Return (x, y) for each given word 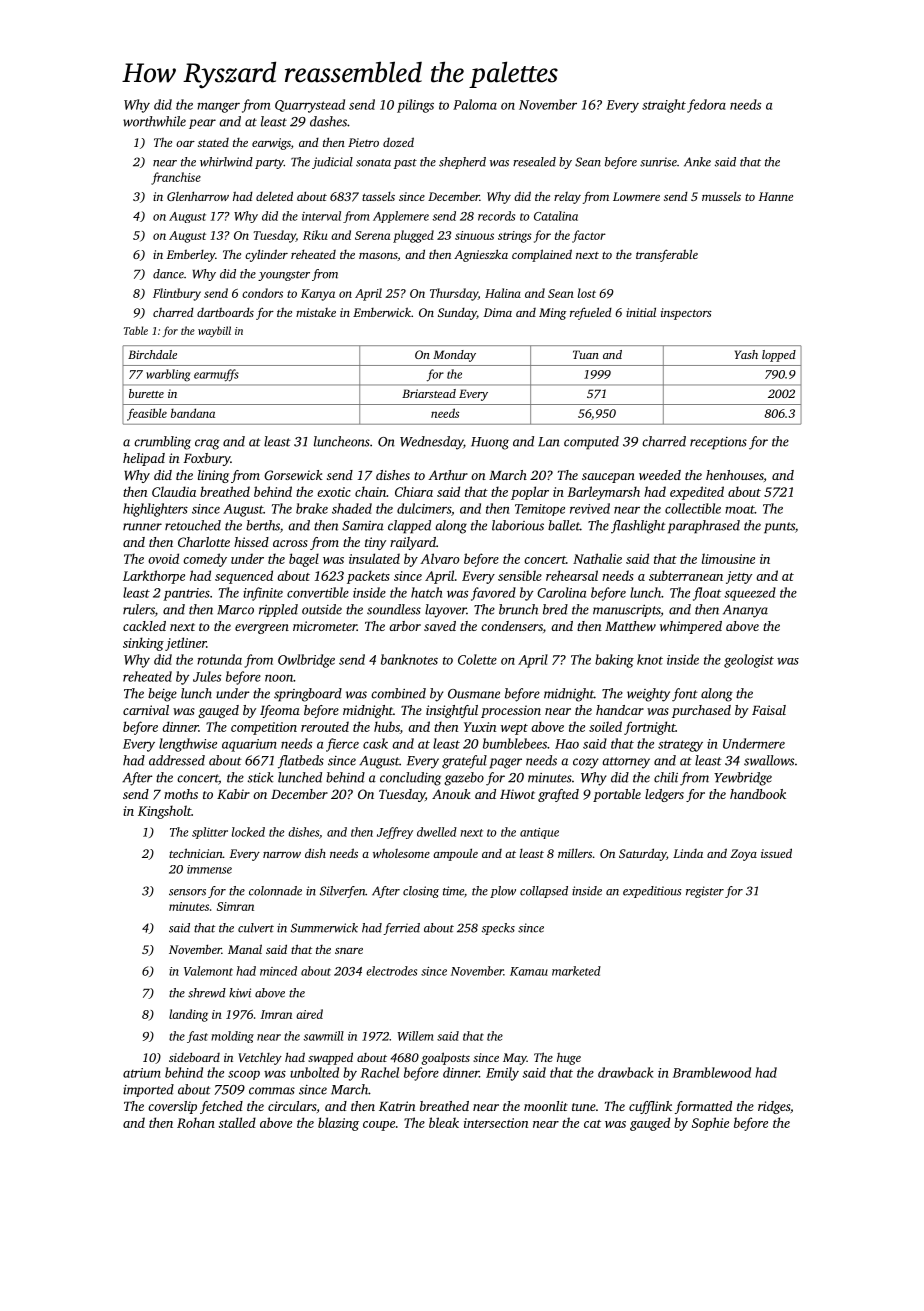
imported (148, 1090)
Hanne (776, 196)
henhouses (735, 475)
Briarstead (429, 393)
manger (218, 107)
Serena (373, 235)
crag (207, 444)
